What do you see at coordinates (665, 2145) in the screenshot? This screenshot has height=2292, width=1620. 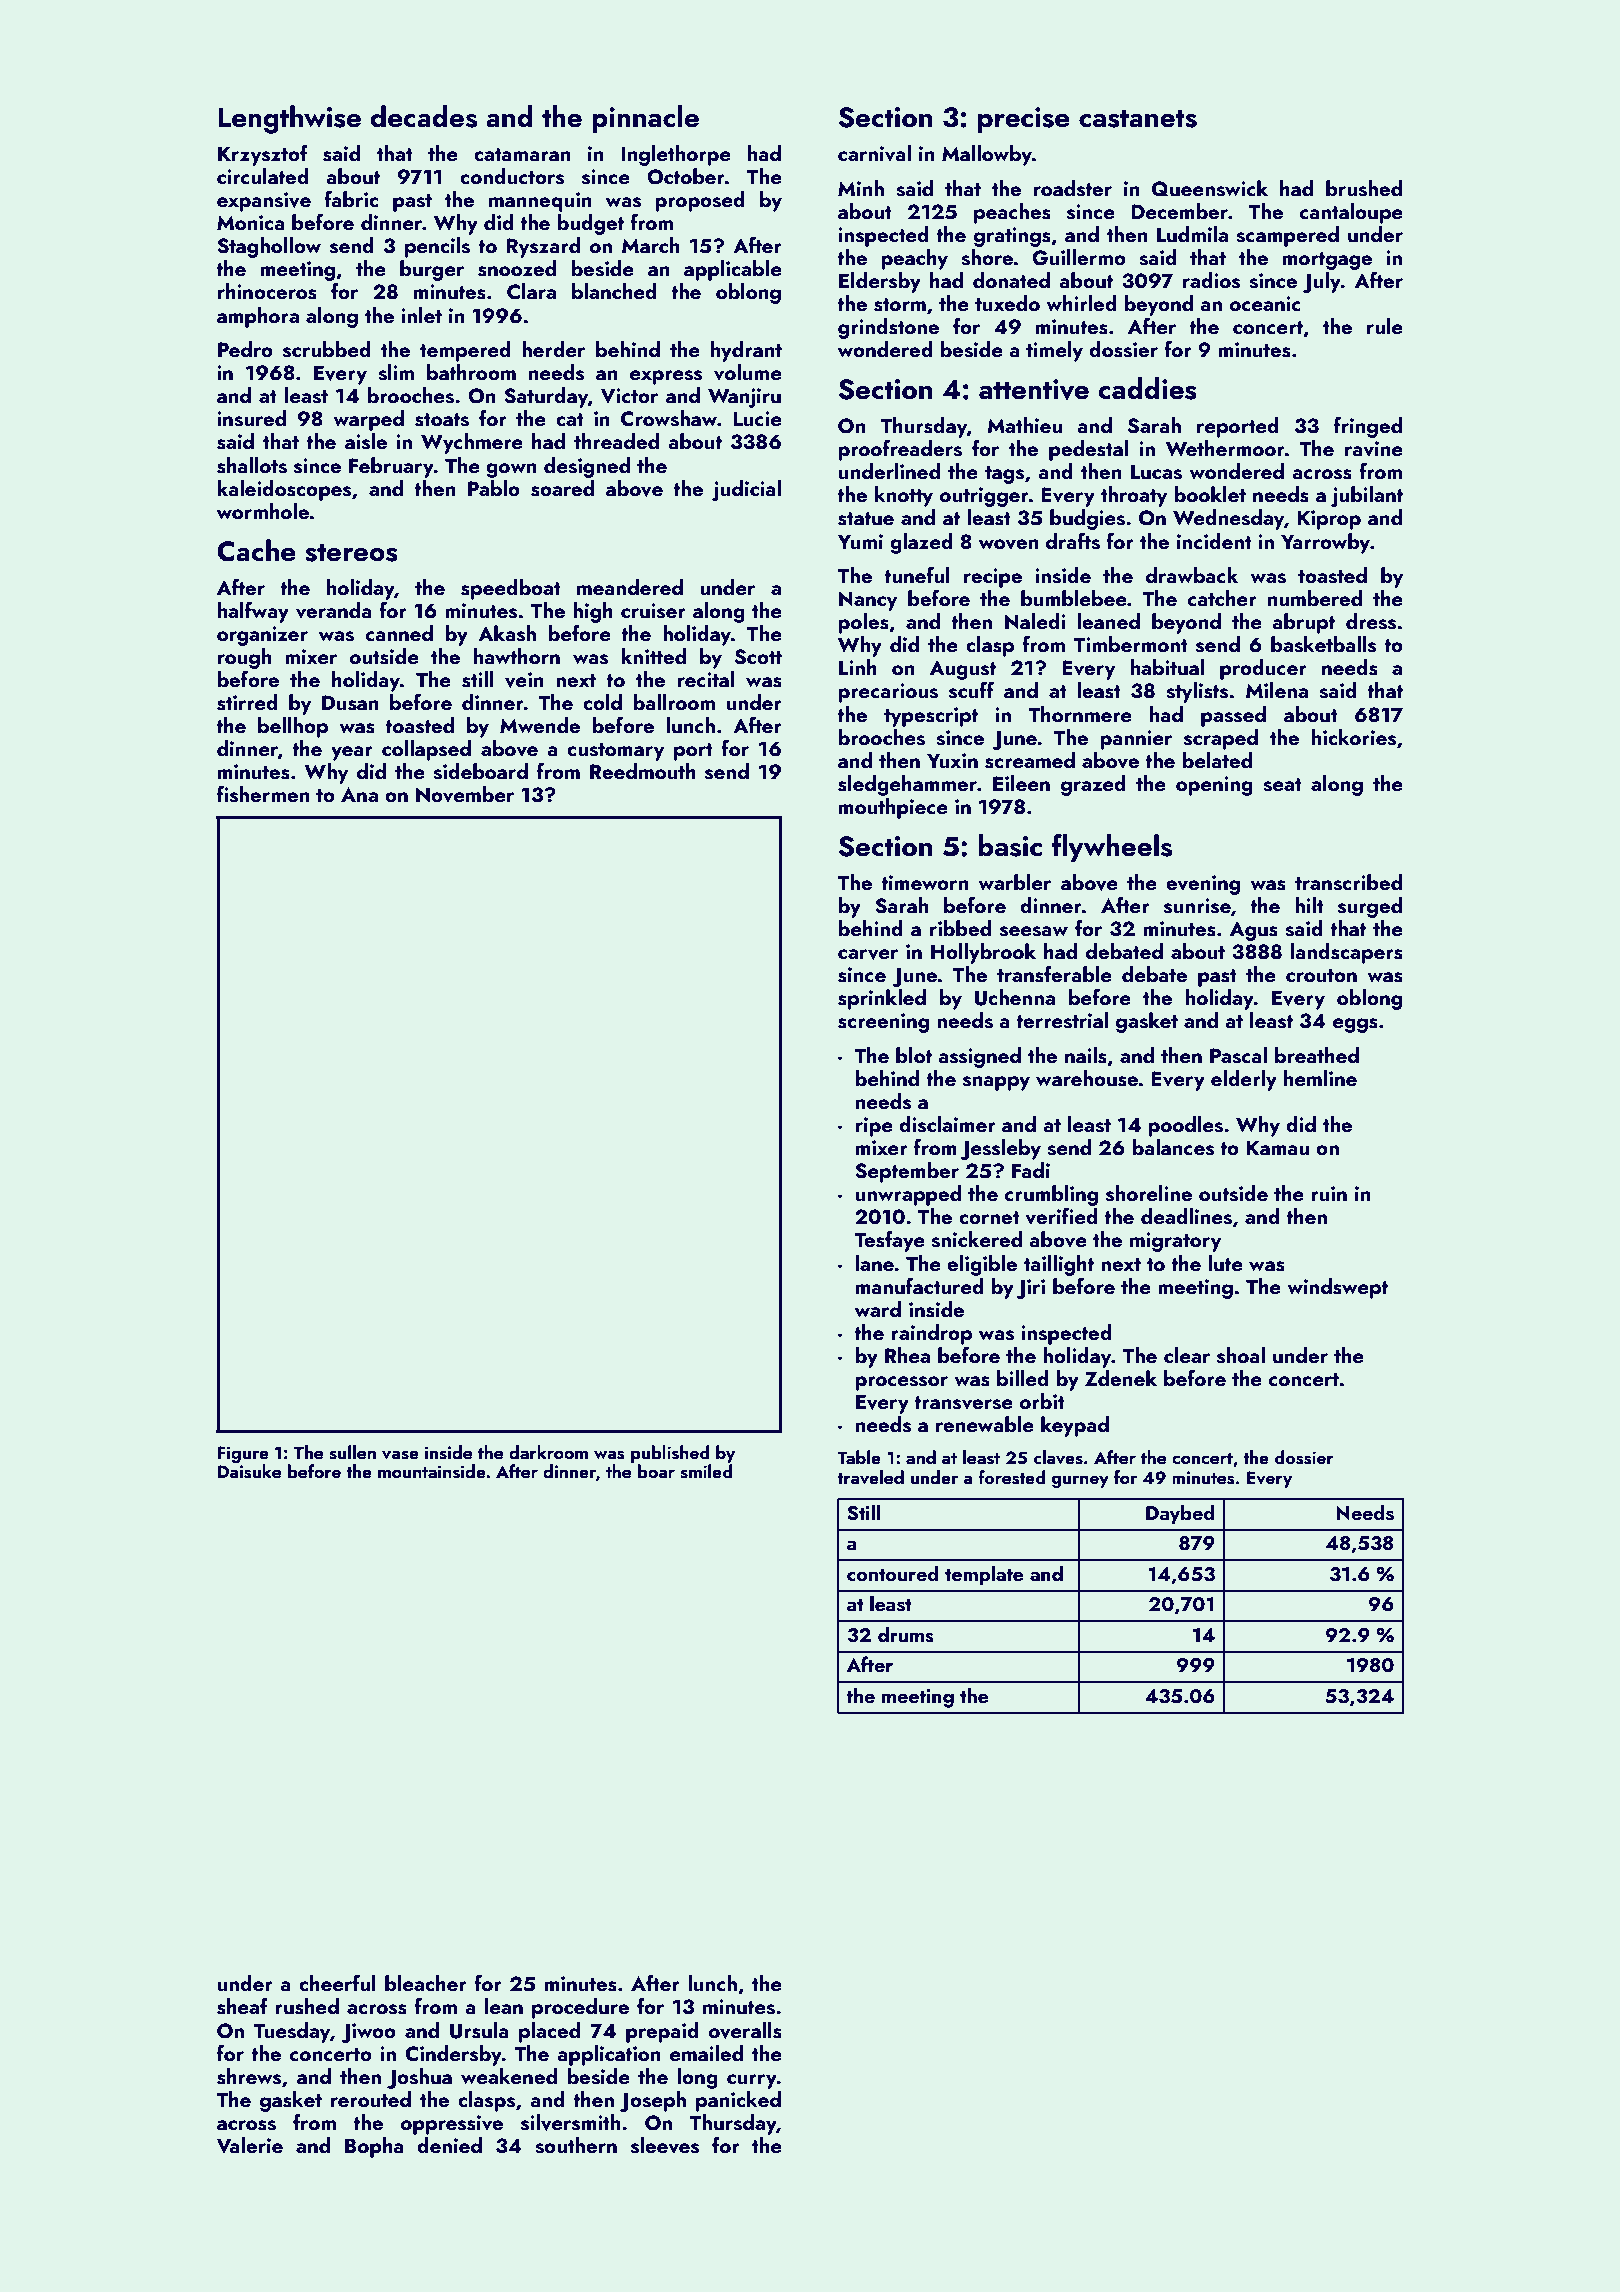 I see `sleeves` at bounding box center [665, 2145].
